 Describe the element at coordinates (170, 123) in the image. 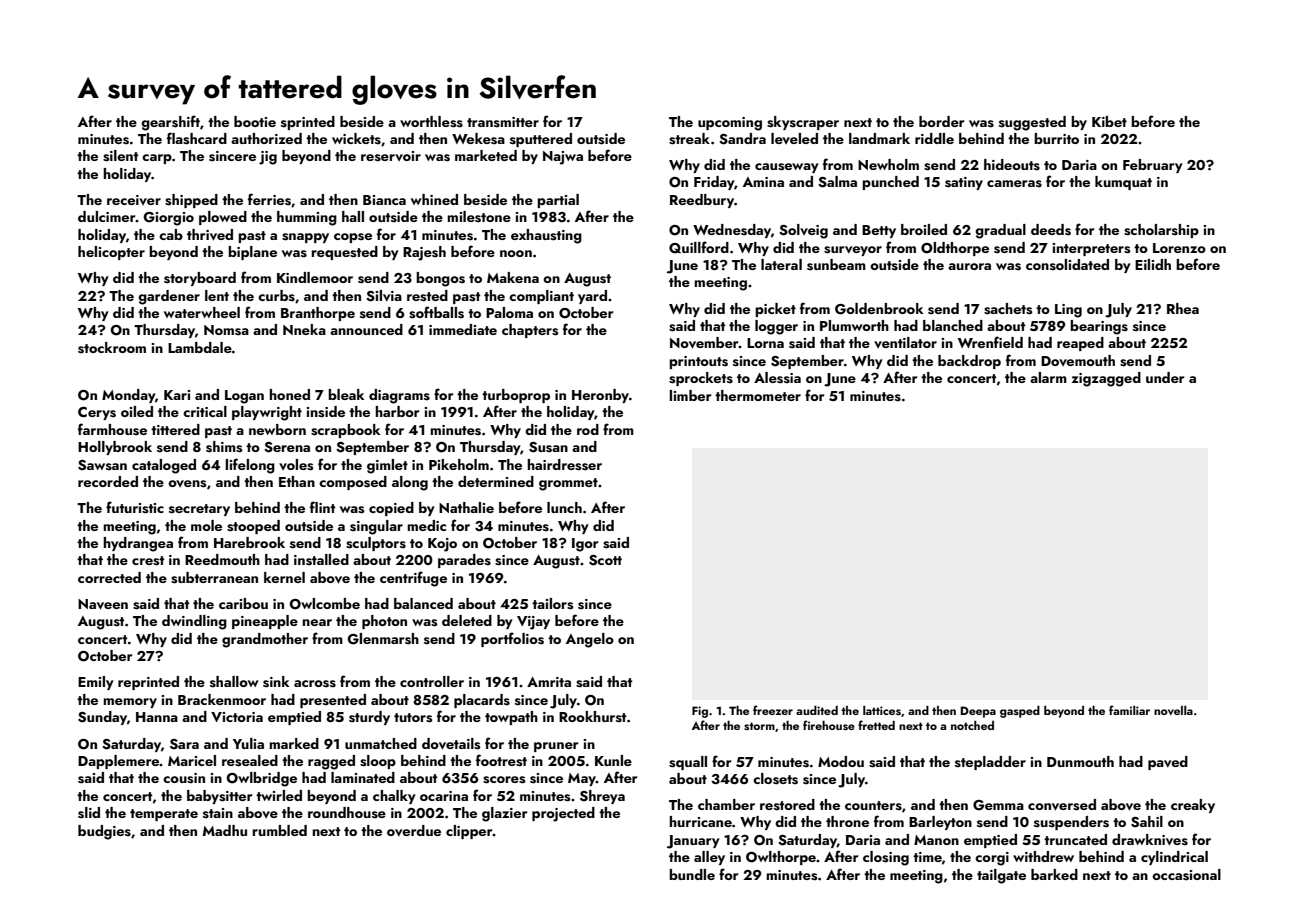

I see `gearshift` at that location.
